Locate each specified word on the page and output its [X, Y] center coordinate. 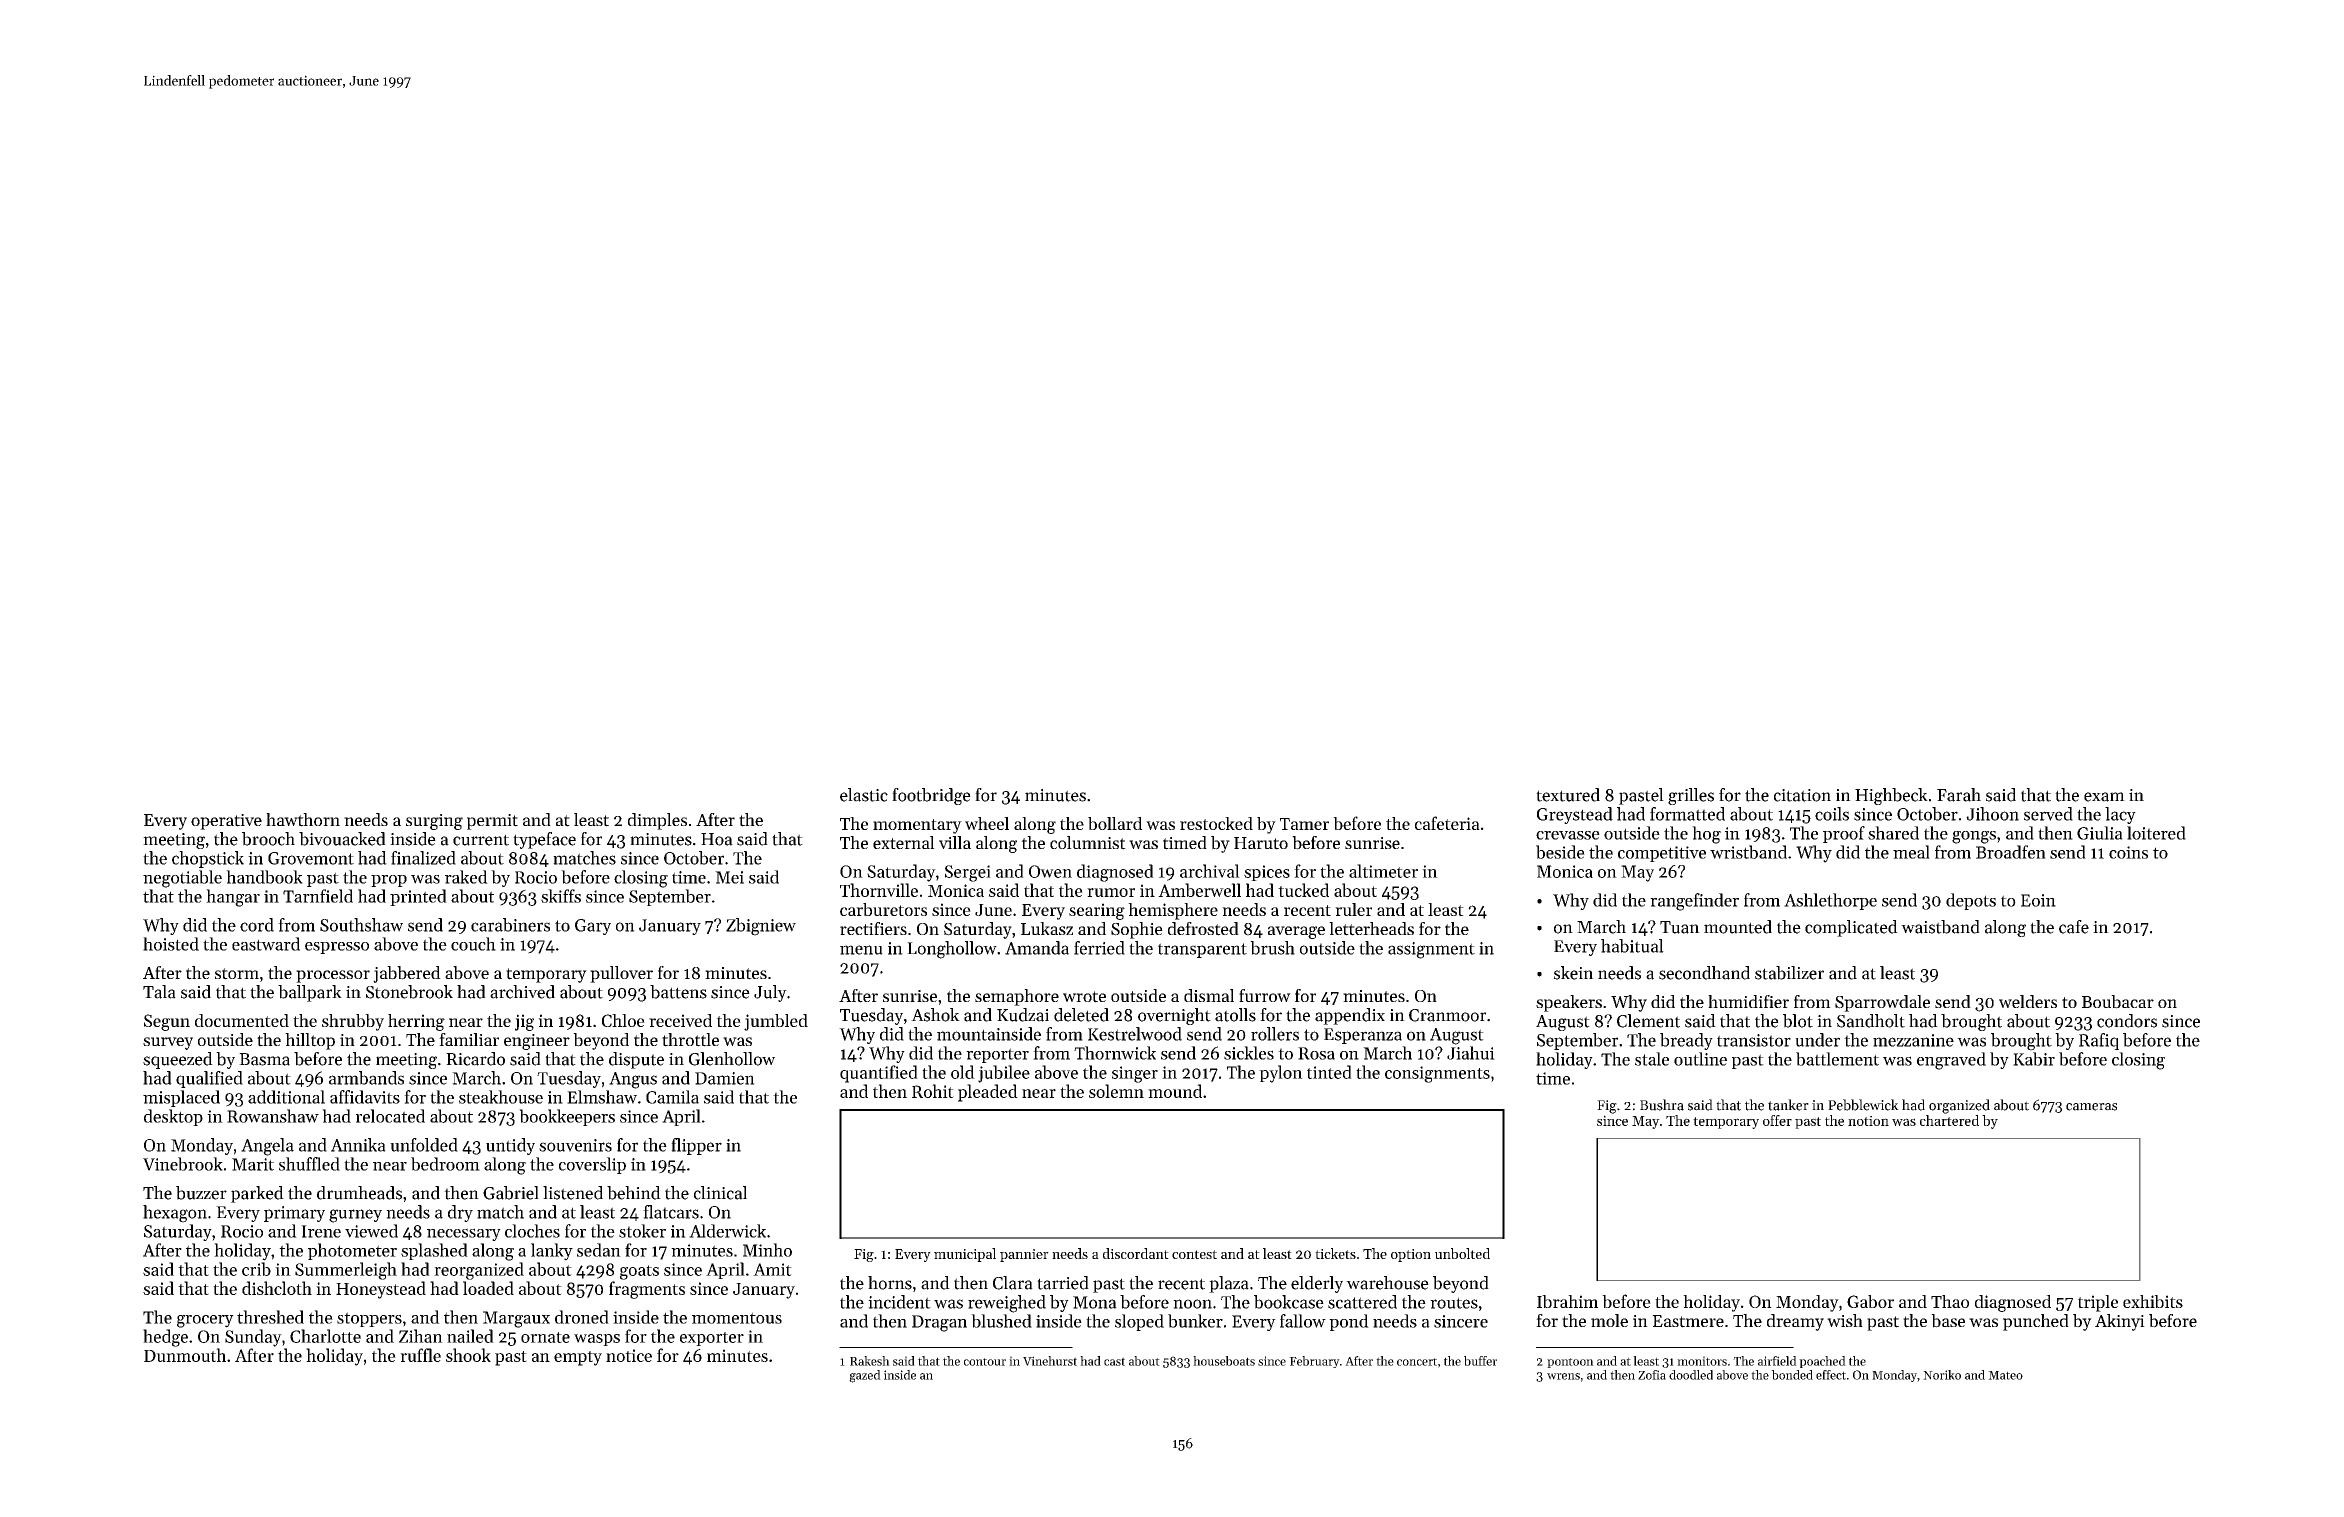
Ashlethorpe [1830, 901]
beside [1560, 852]
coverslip [592, 1165]
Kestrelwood [1135, 1034]
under [1817, 1040]
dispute [636, 1060]
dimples [657, 821]
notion [1868, 1121]
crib [256, 1269]
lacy [2120, 815]
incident [899, 1302]
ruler [1353, 909]
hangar [233, 898]
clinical [720, 1193]
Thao [1950, 1301]
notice [629, 1355]
